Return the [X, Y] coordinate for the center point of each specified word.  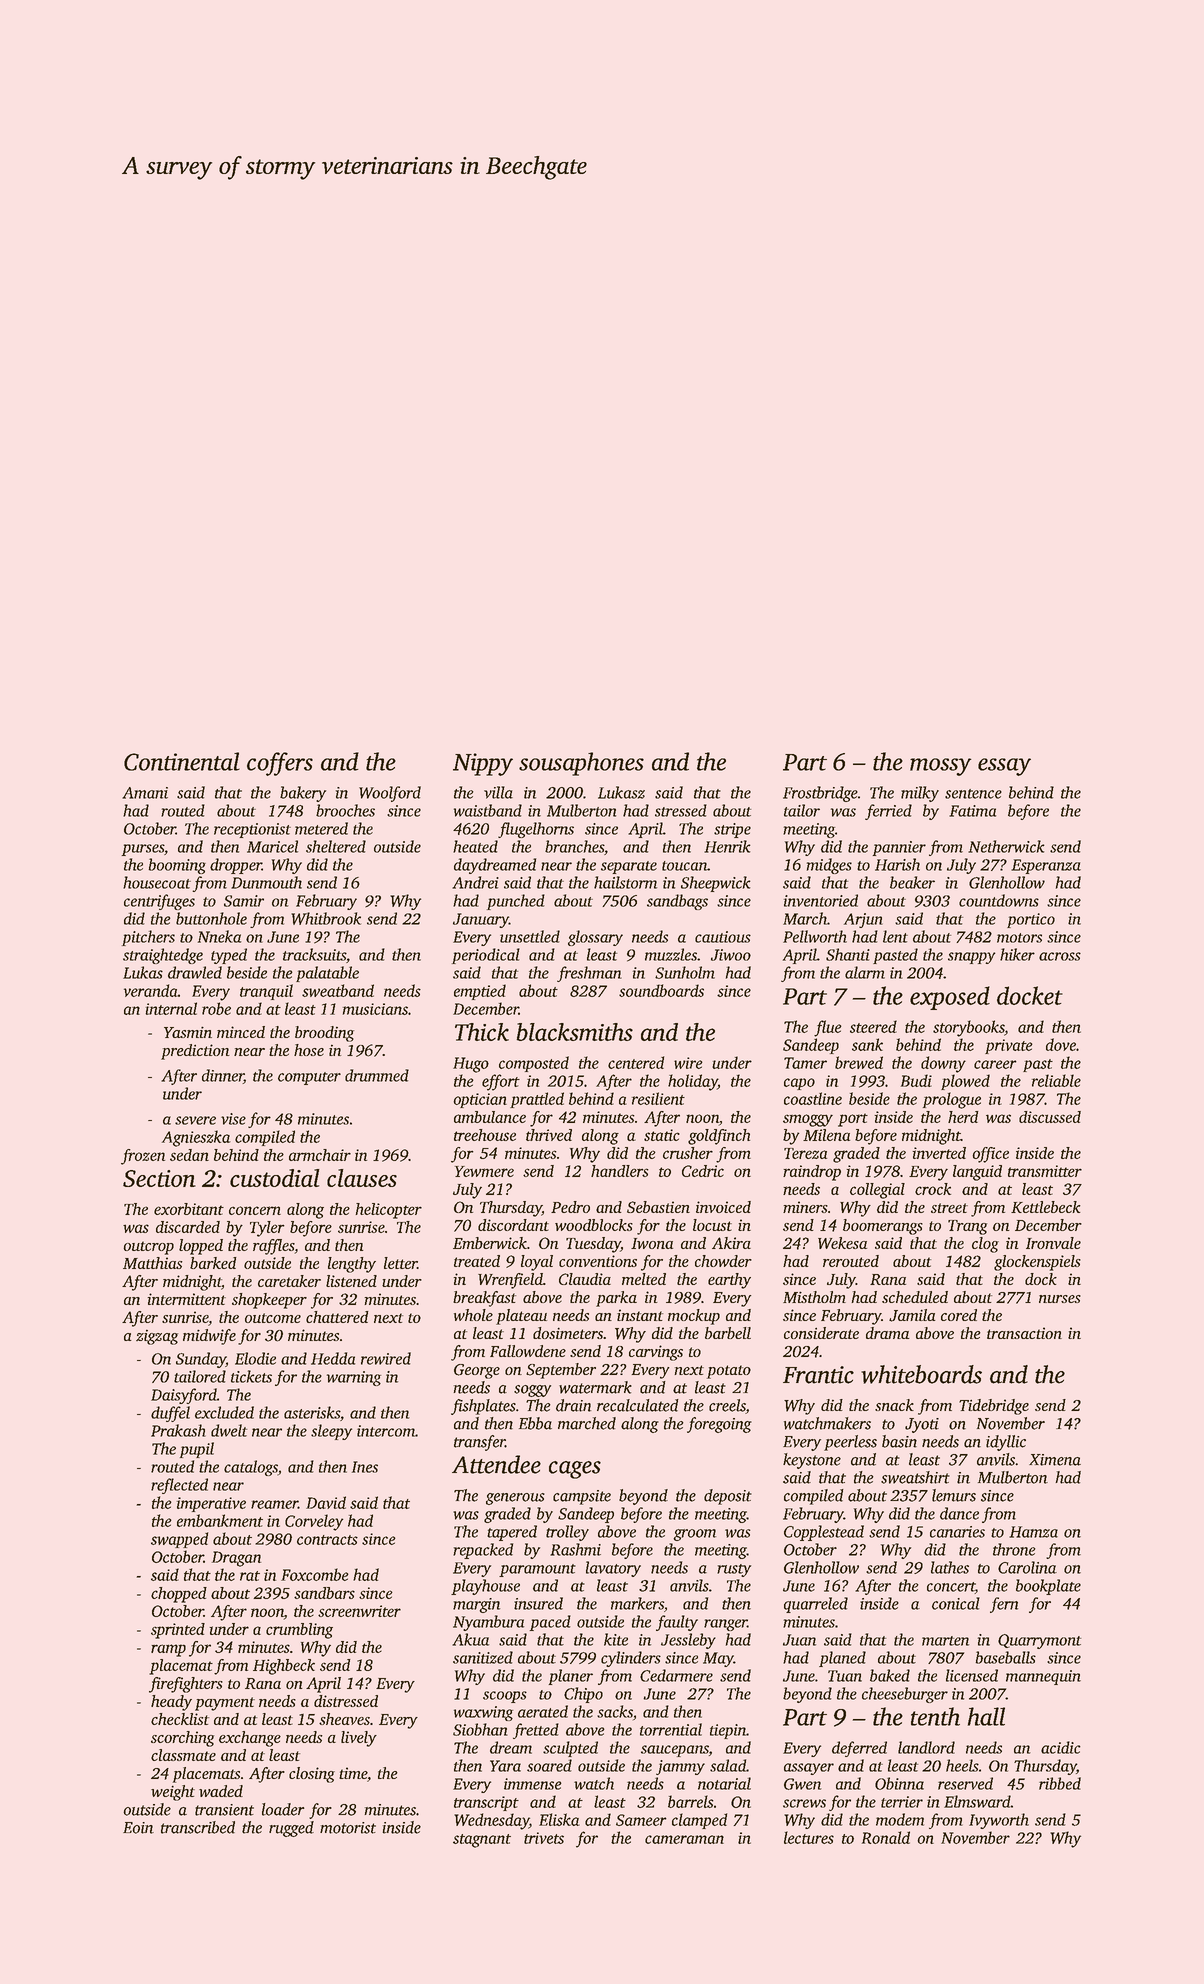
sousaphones [581, 764]
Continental [182, 761]
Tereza [805, 1153]
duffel [170, 1414]
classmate [183, 1755]
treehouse [485, 1135]
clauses [362, 1178]
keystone [812, 1461]
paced [550, 1623]
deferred [859, 1749]
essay [1004, 767]
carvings [656, 1353]
